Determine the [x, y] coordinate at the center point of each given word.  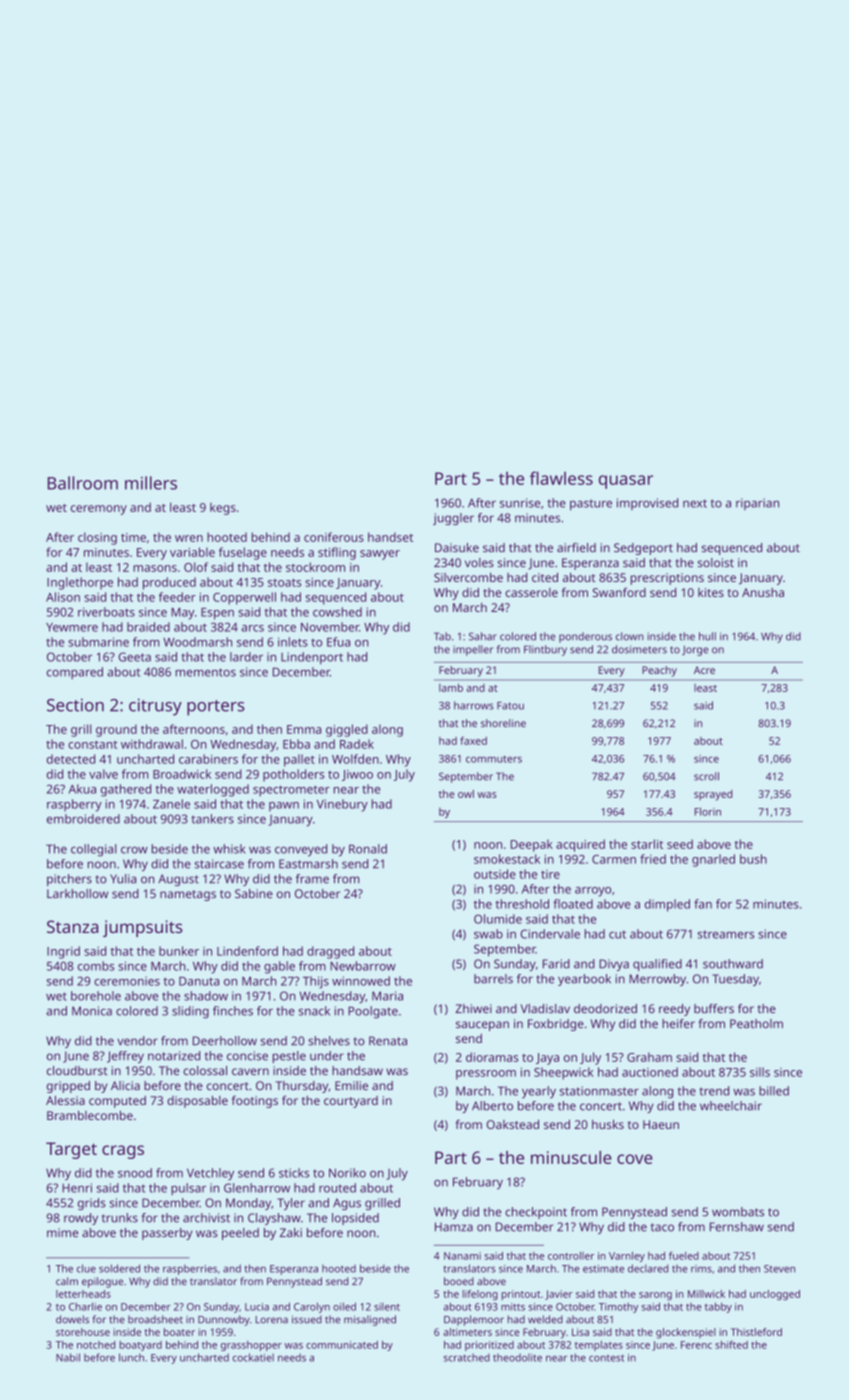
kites [711, 592]
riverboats [106, 612]
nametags [188, 895]
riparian [757, 504]
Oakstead [513, 1124]
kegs [223, 509]
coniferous [334, 537]
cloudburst [77, 1070]
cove [635, 1159]
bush [753, 859]
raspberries [190, 1269]
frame [312, 879]
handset [390, 537]
